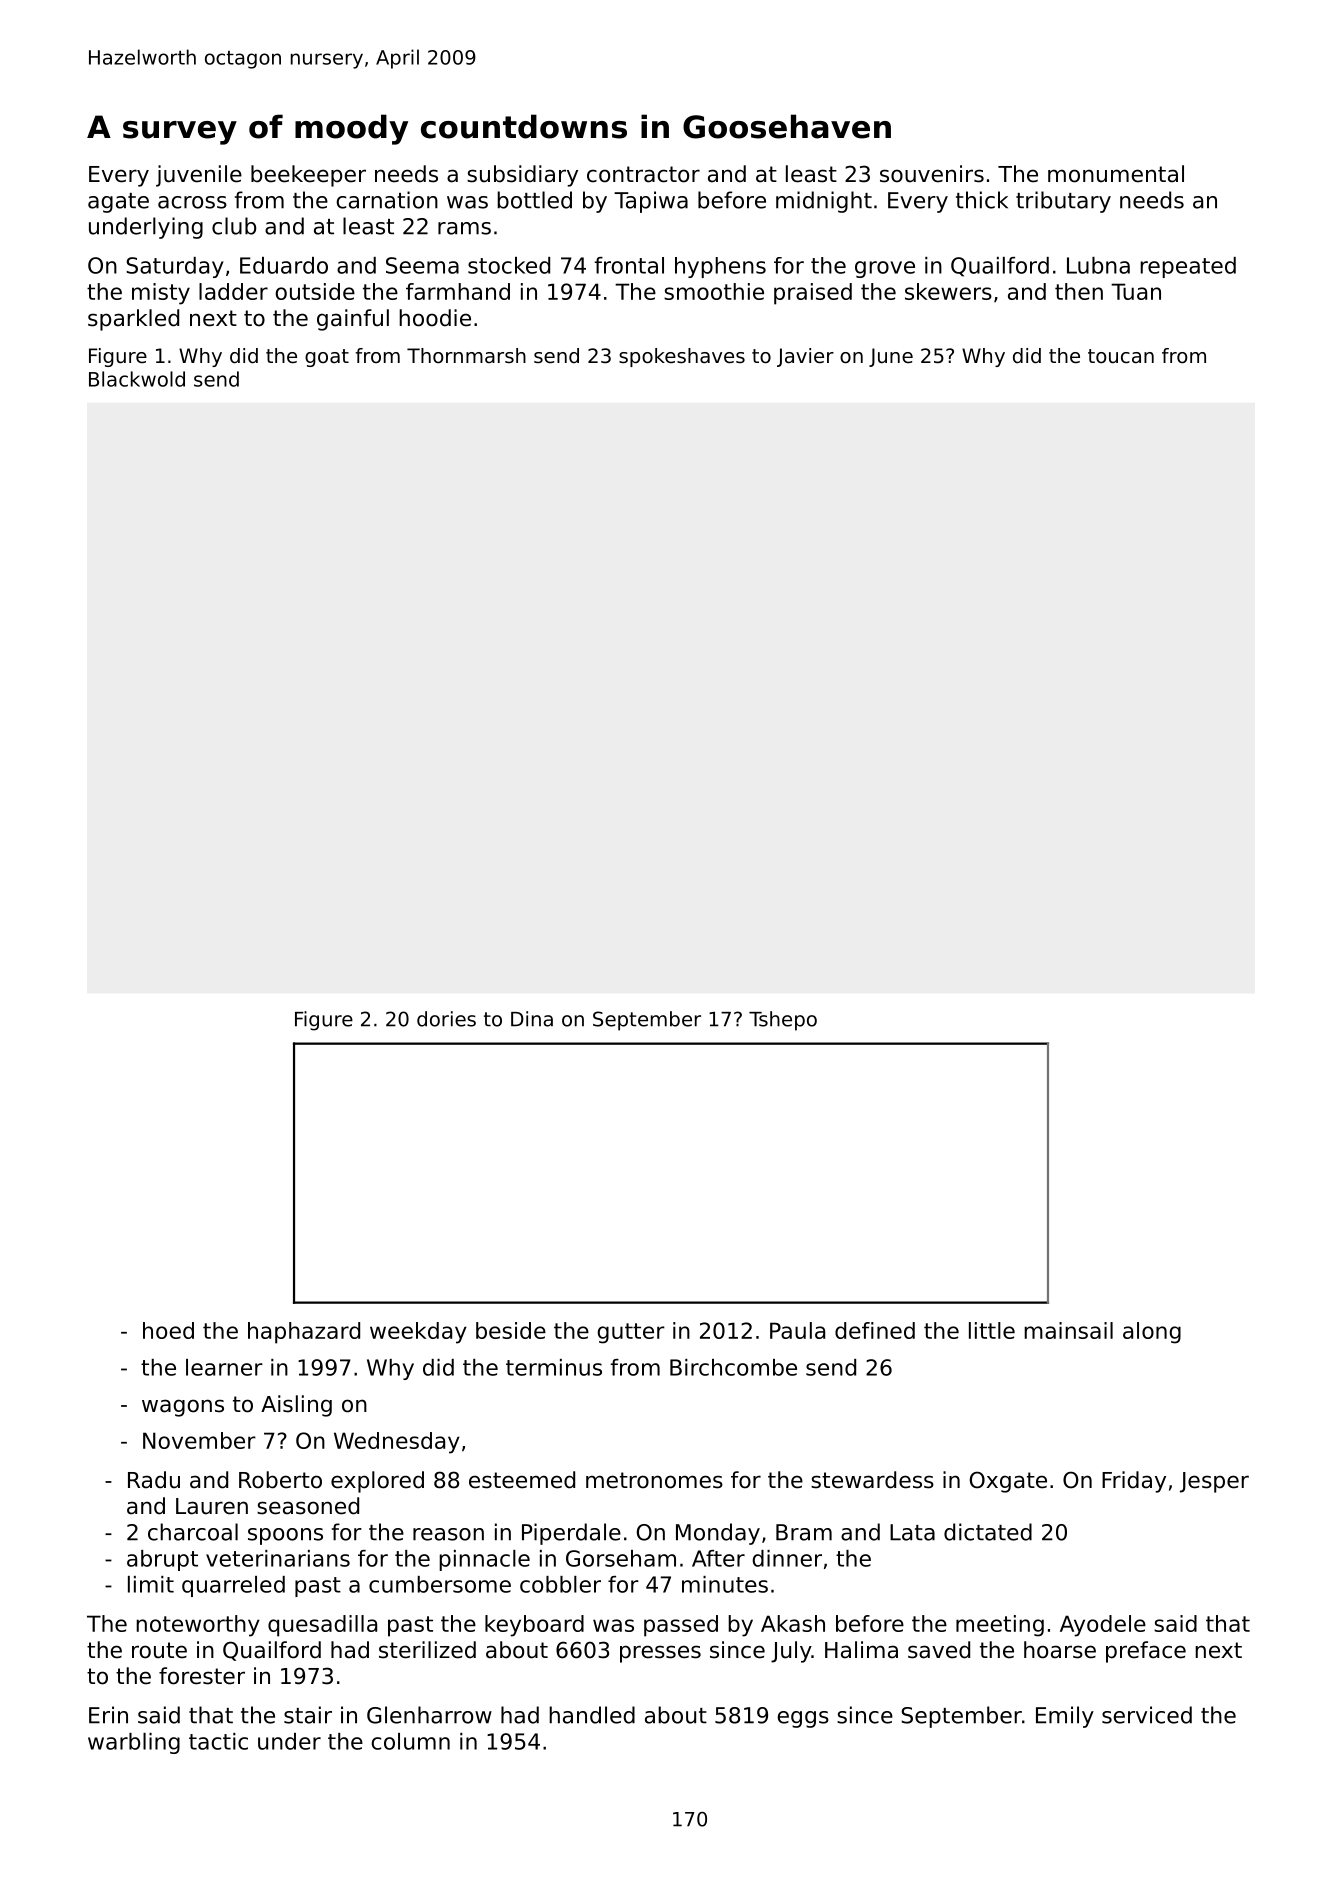 The image size is (1342, 1898). Describe the element at coordinates (218, 1741) in the screenshot. I see `tactic` at that location.
